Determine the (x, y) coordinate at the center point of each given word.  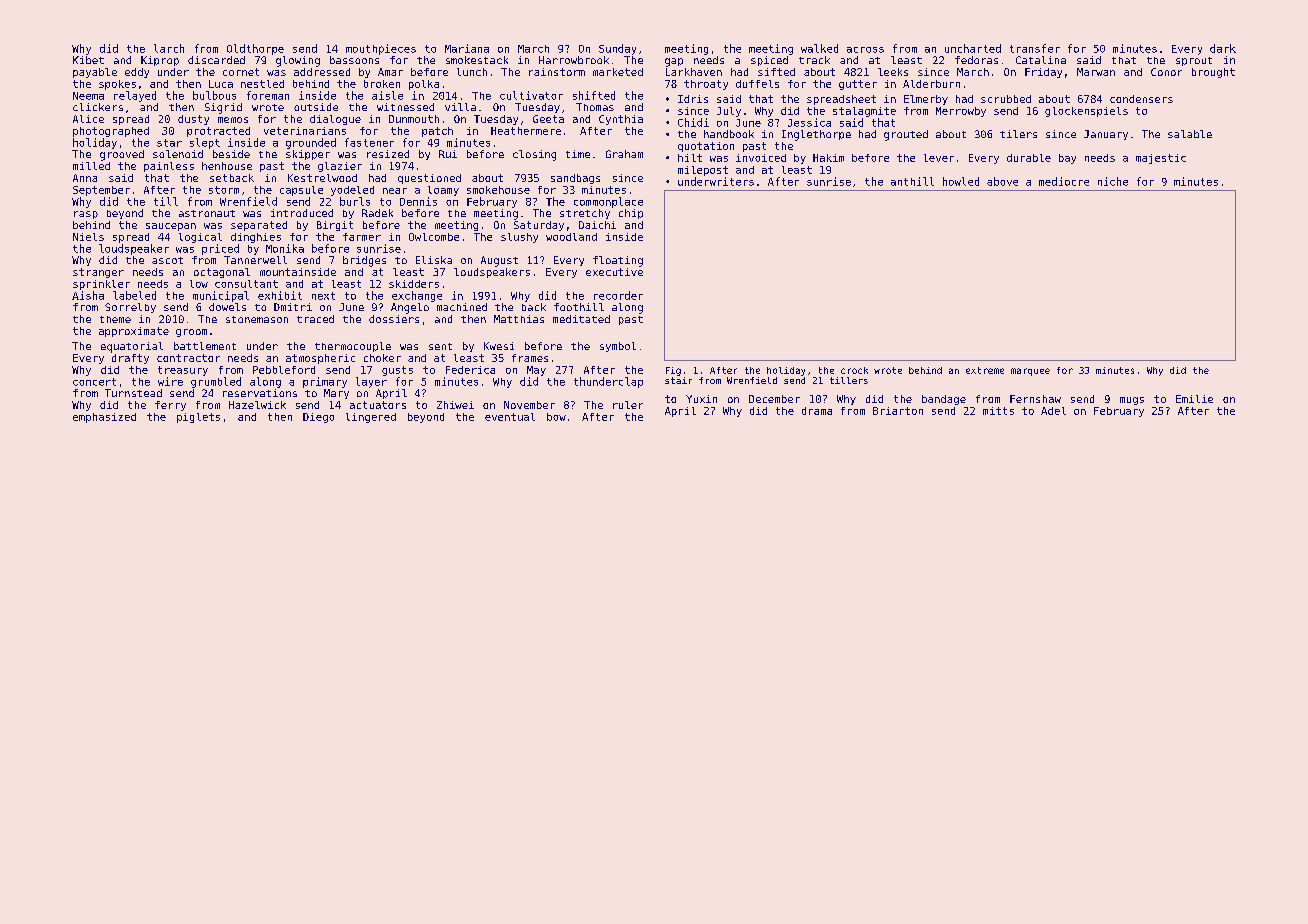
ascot (167, 260)
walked (819, 48)
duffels (757, 84)
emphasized (104, 418)
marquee (1030, 372)
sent (440, 346)
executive (614, 272)
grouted (906, 135)
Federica (470, 370)
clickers (98, 107)
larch (169, 48)
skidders (414, 284)
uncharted (973, 48)
